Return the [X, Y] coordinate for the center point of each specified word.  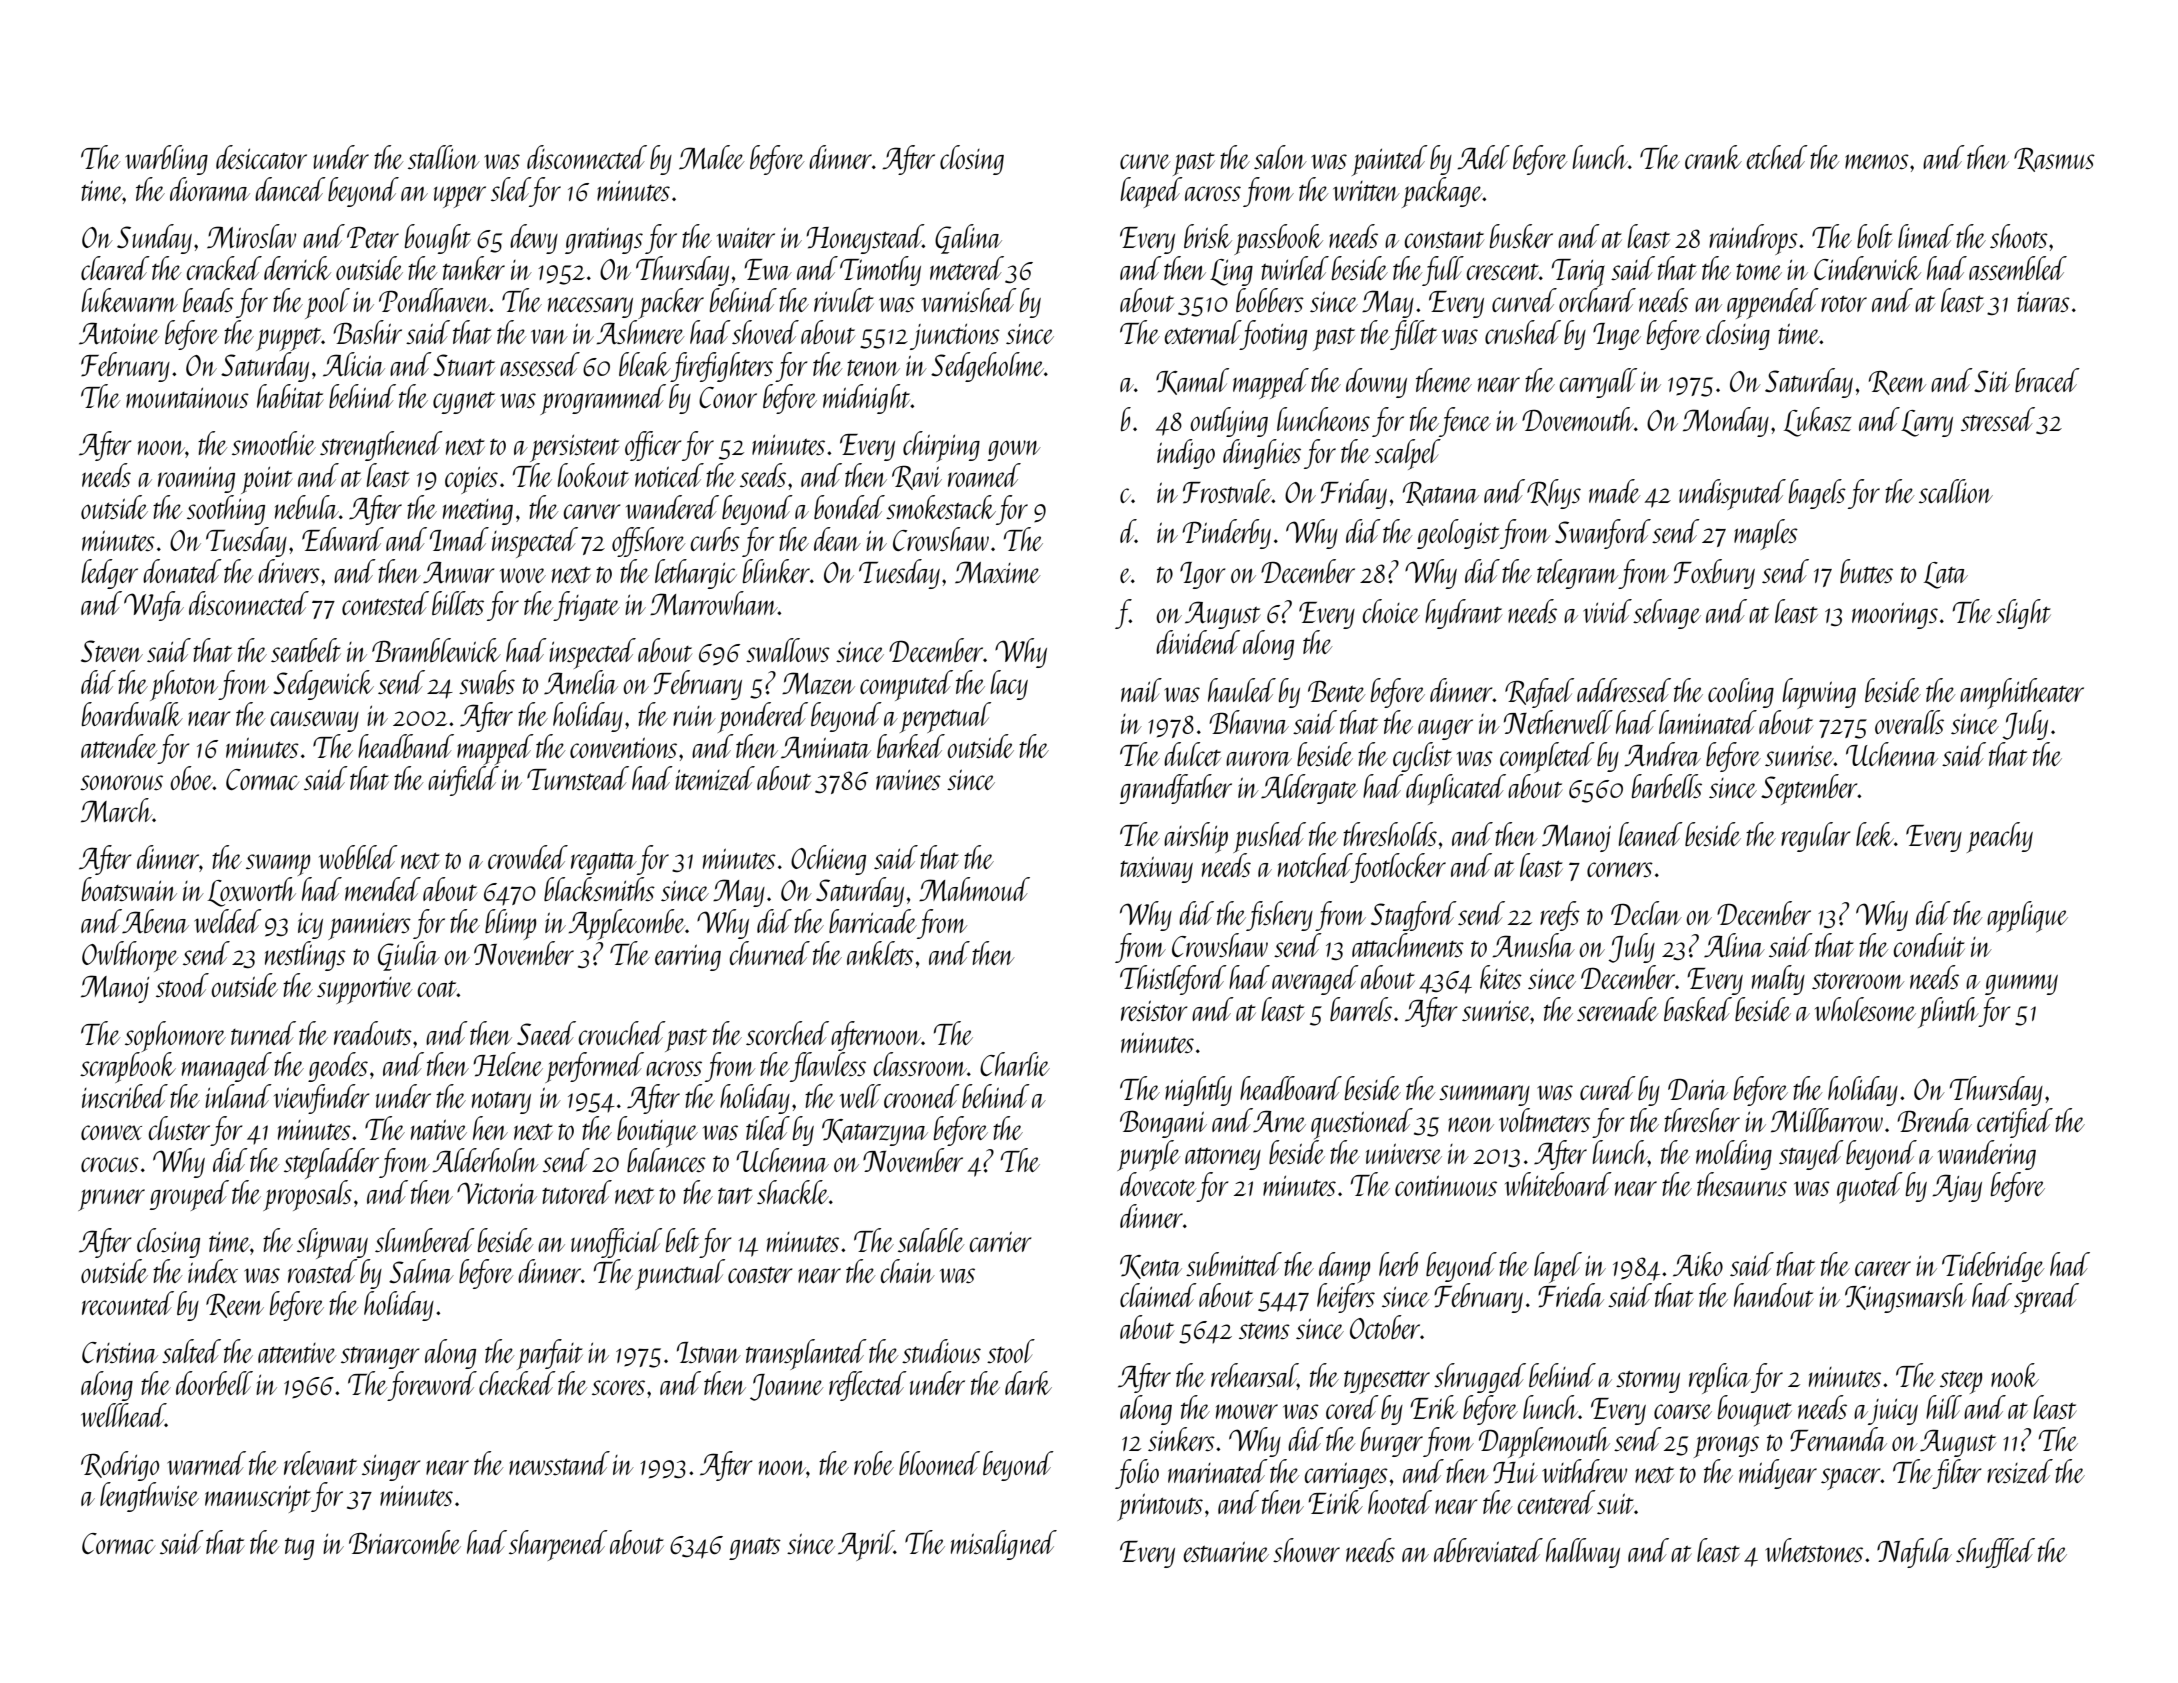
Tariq [1578, 273]
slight [2023, 614]
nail [1141, 690]
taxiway [1156, 869]
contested [385, 603]
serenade [1617, 1009]
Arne [1279, 1121]
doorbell [214, 1383]
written [1366, 191]
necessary [590, 307]
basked [1698, 1009]
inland [238, 1096]
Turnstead [578, 778]
